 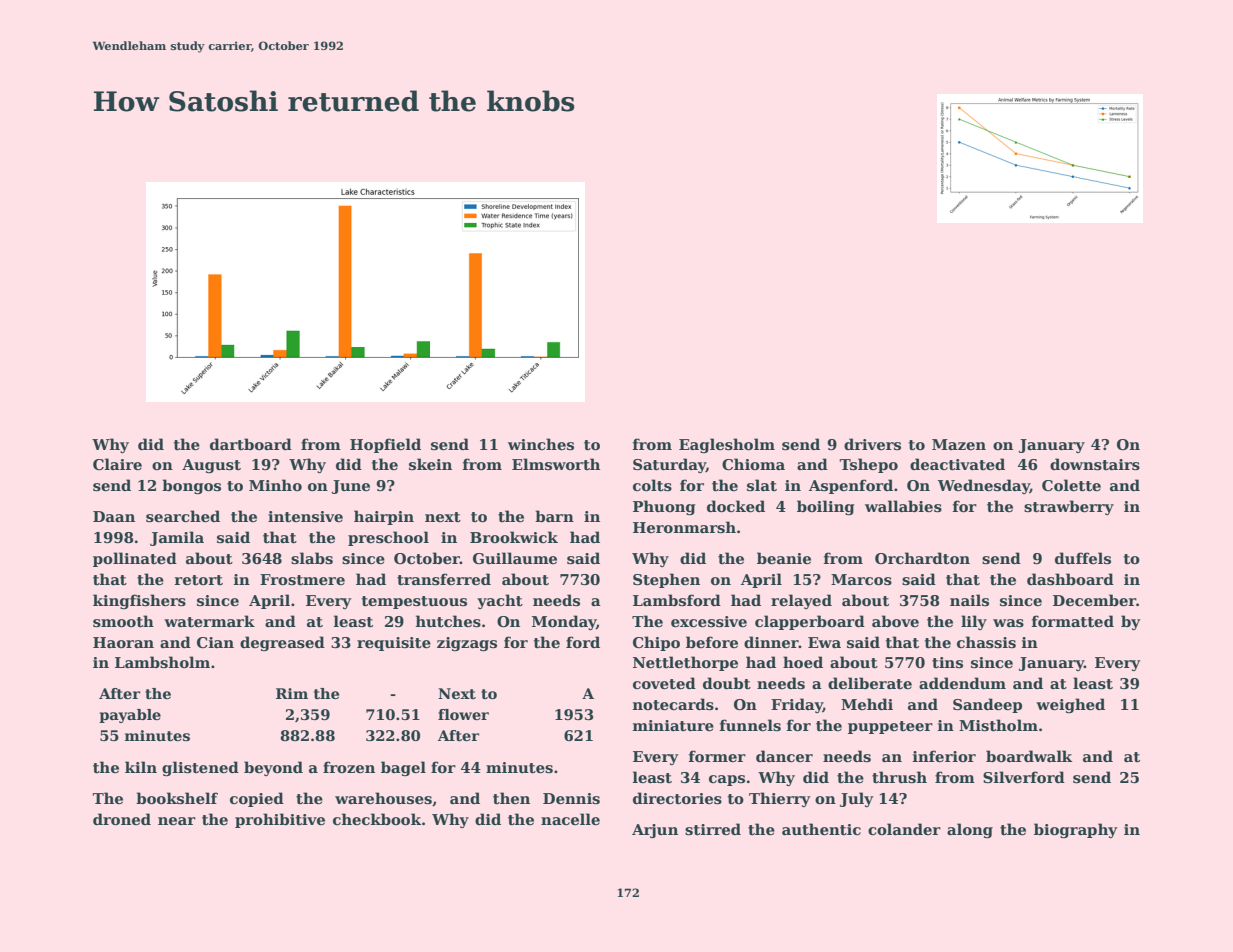 I want to click on hutches, so click(x=448, y=621).
